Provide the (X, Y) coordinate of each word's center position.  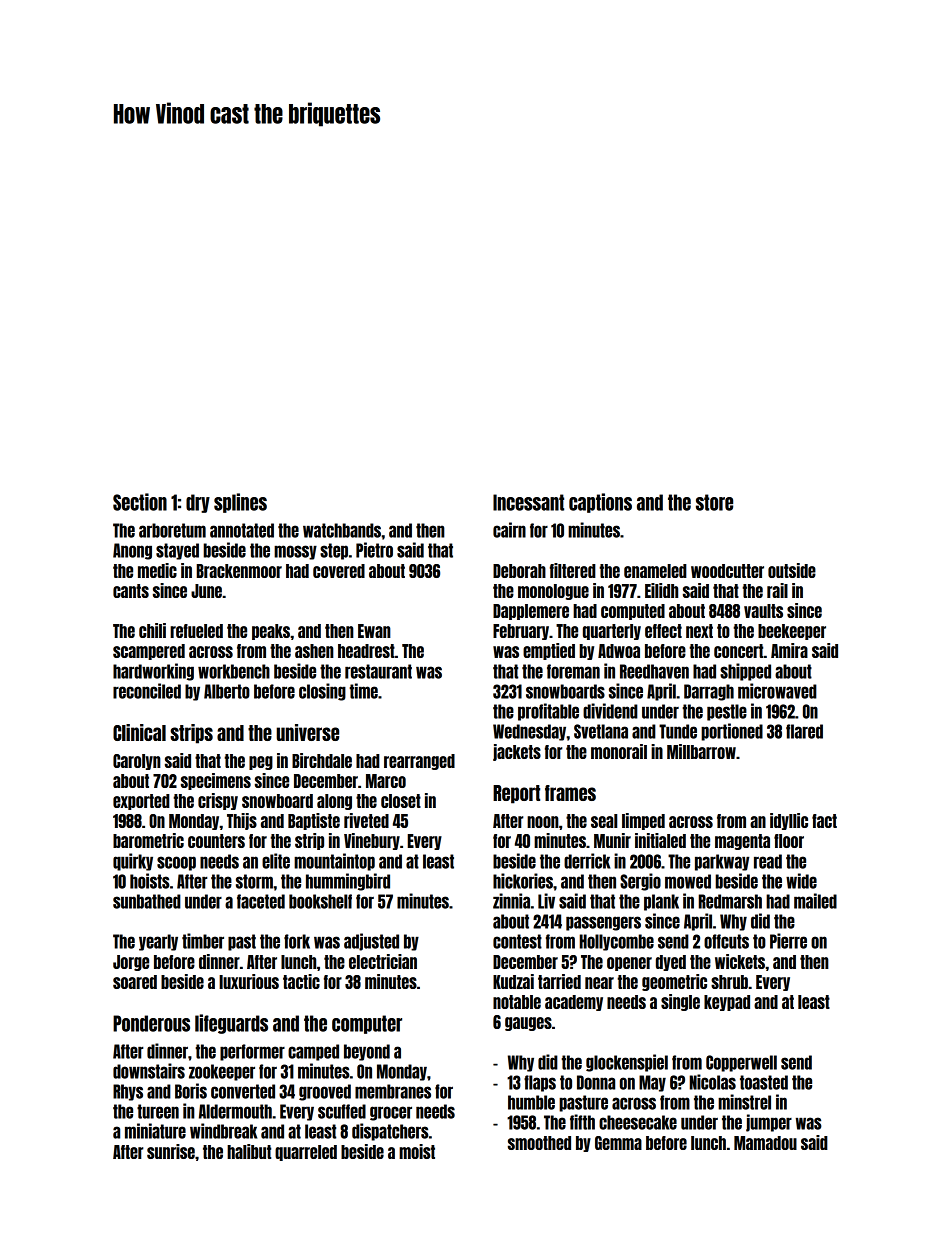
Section (140, 502)
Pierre (788, 941)
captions (600, 503)
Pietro (374, 550)
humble (531, 1102)
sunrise (171, 1151)
